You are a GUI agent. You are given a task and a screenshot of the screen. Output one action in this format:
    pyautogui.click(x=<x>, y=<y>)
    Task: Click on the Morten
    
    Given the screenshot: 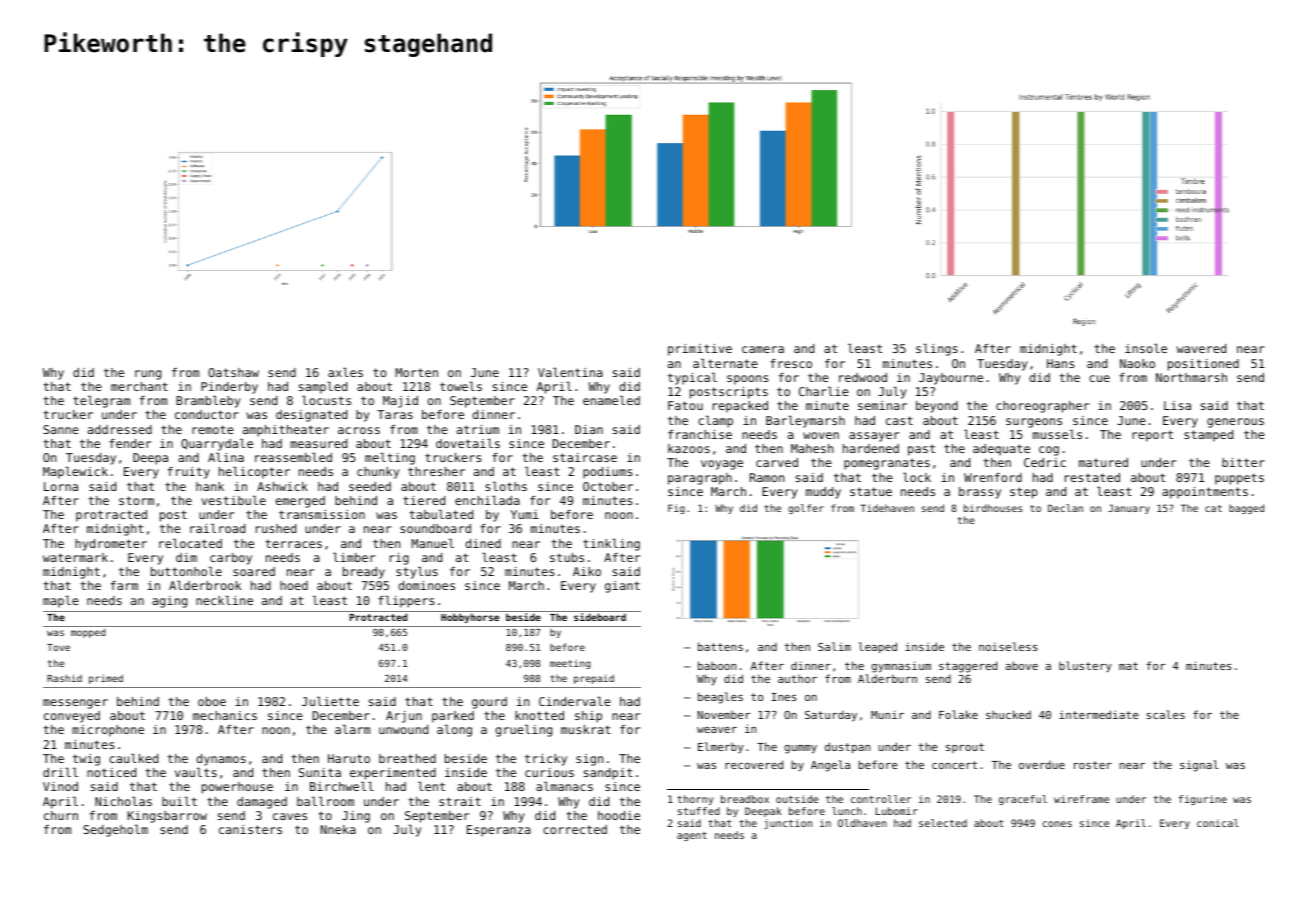 What is the action you would take?
    pyautogui.click(x=416, y=372)
